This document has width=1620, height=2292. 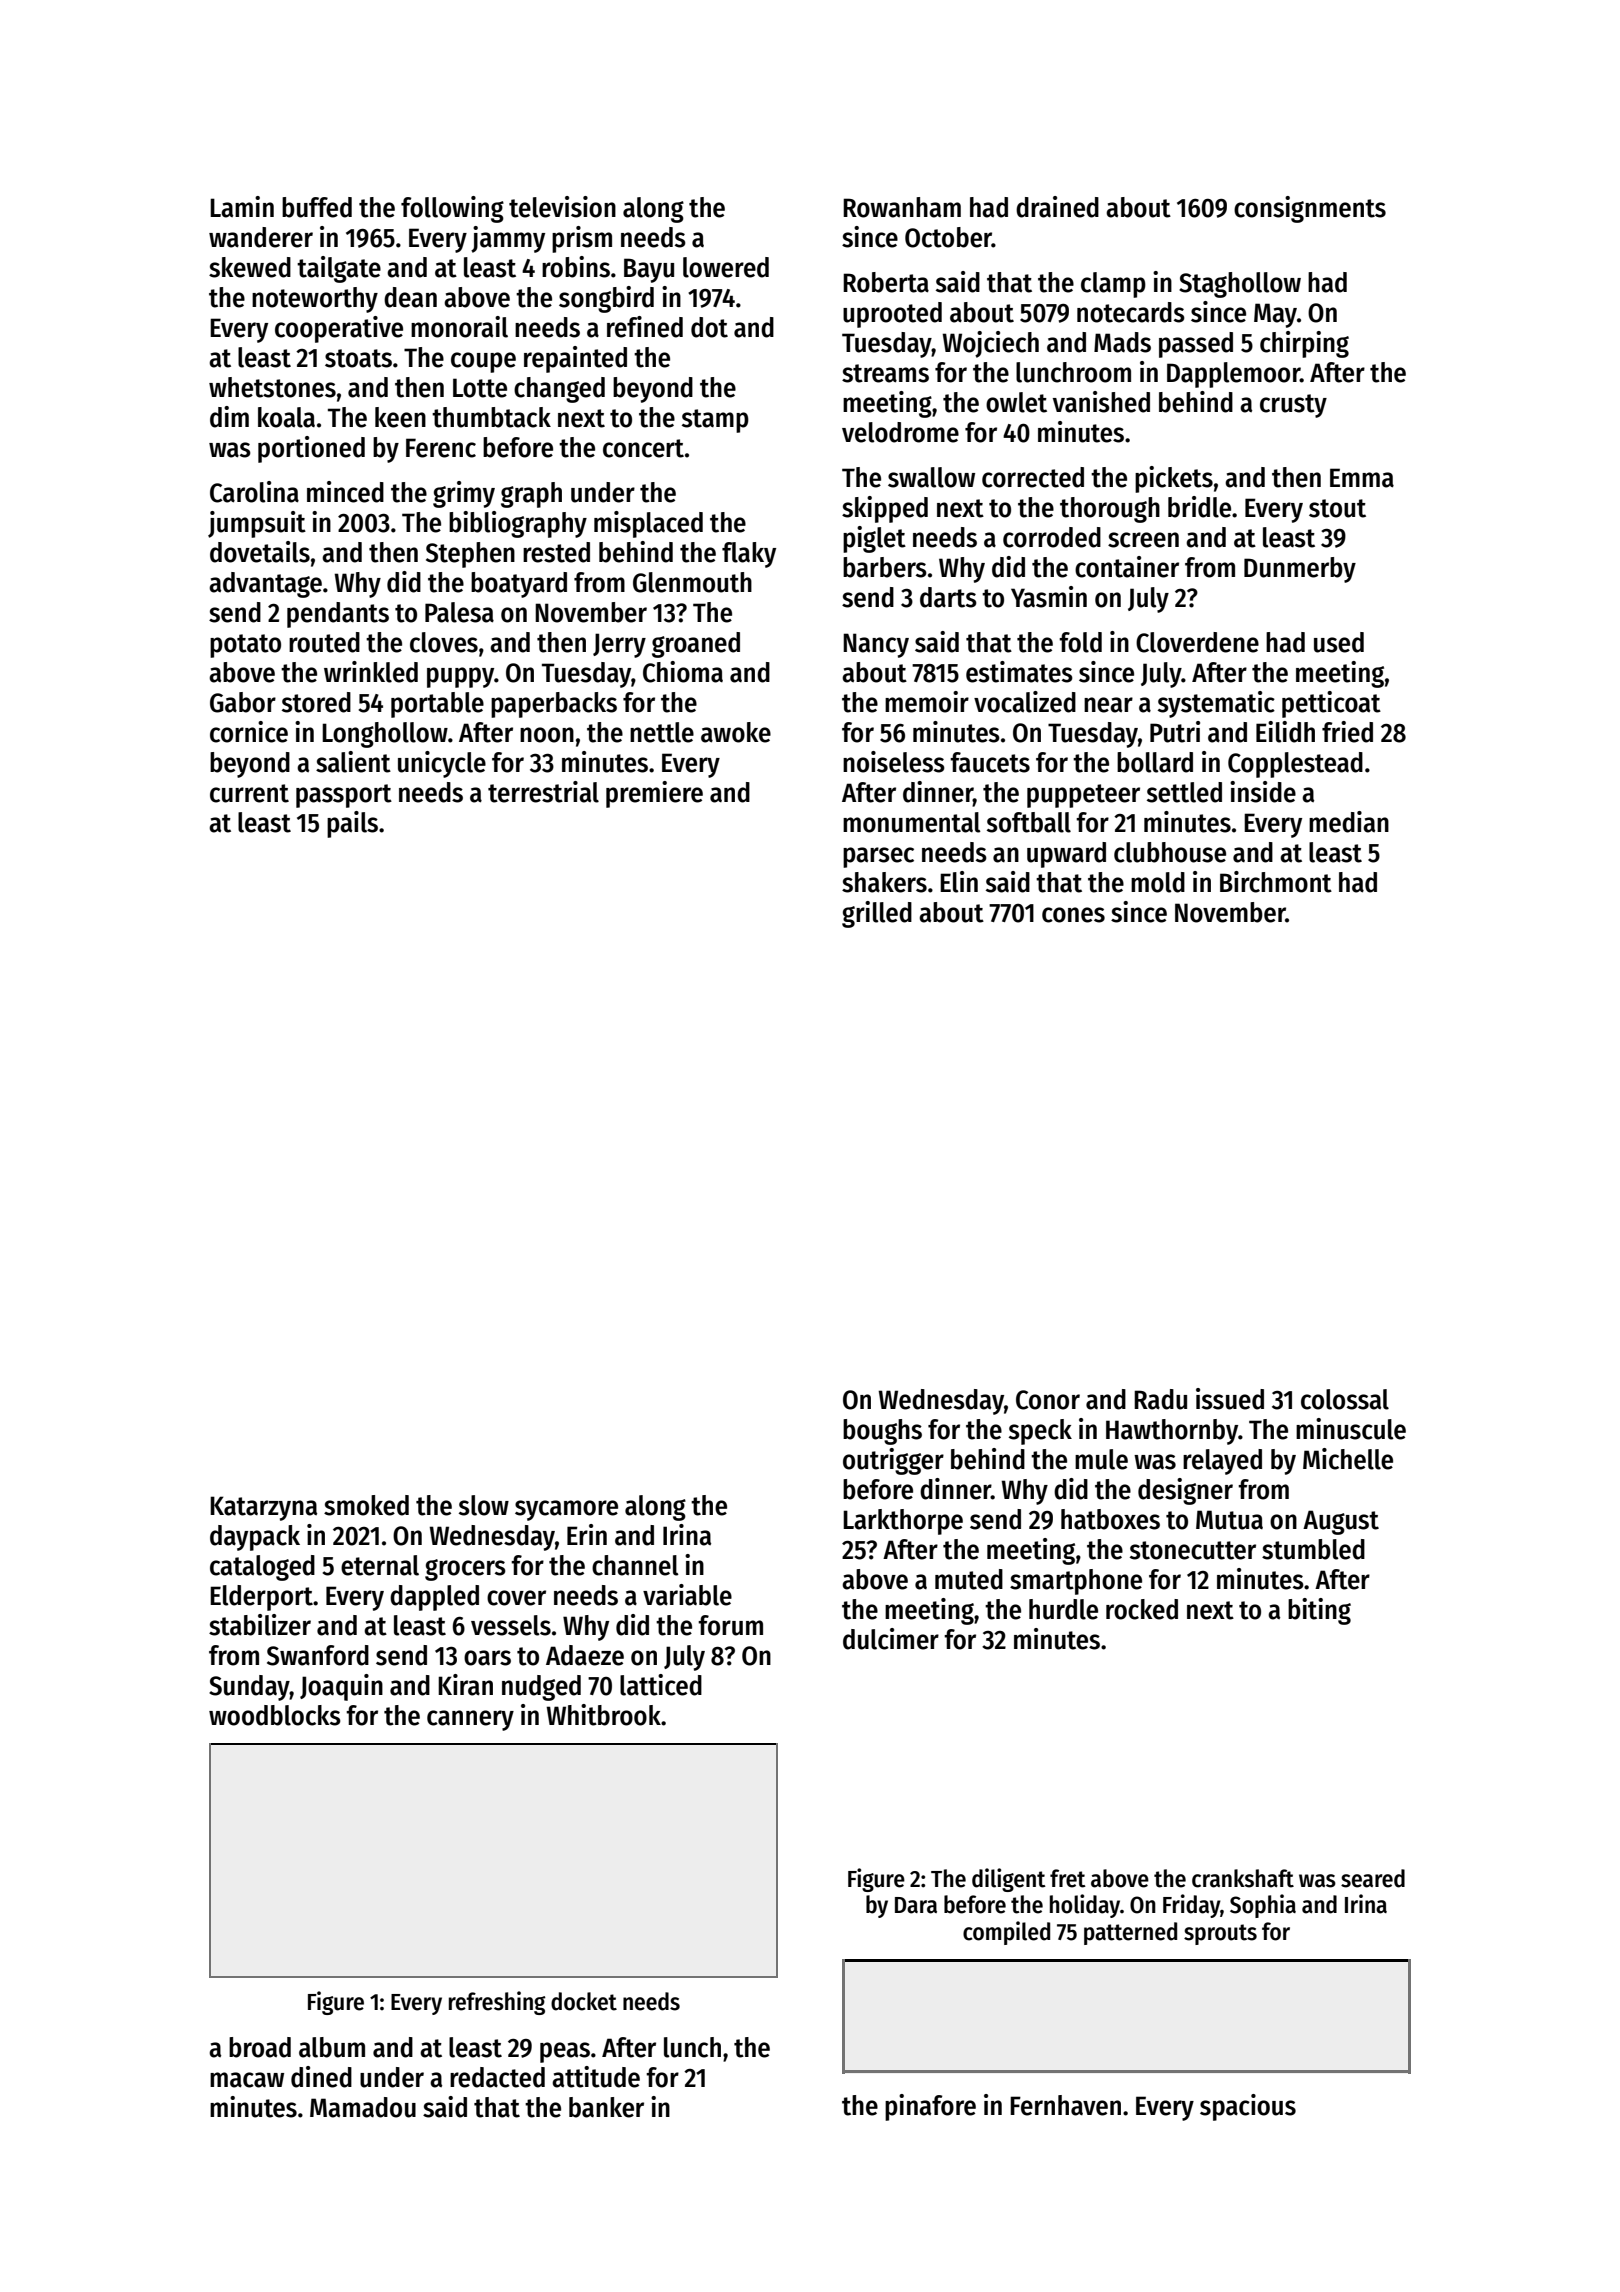 What do you see at coordinates (352, 824) in the document?
I see `pails` at bounding box center [352, 824].
